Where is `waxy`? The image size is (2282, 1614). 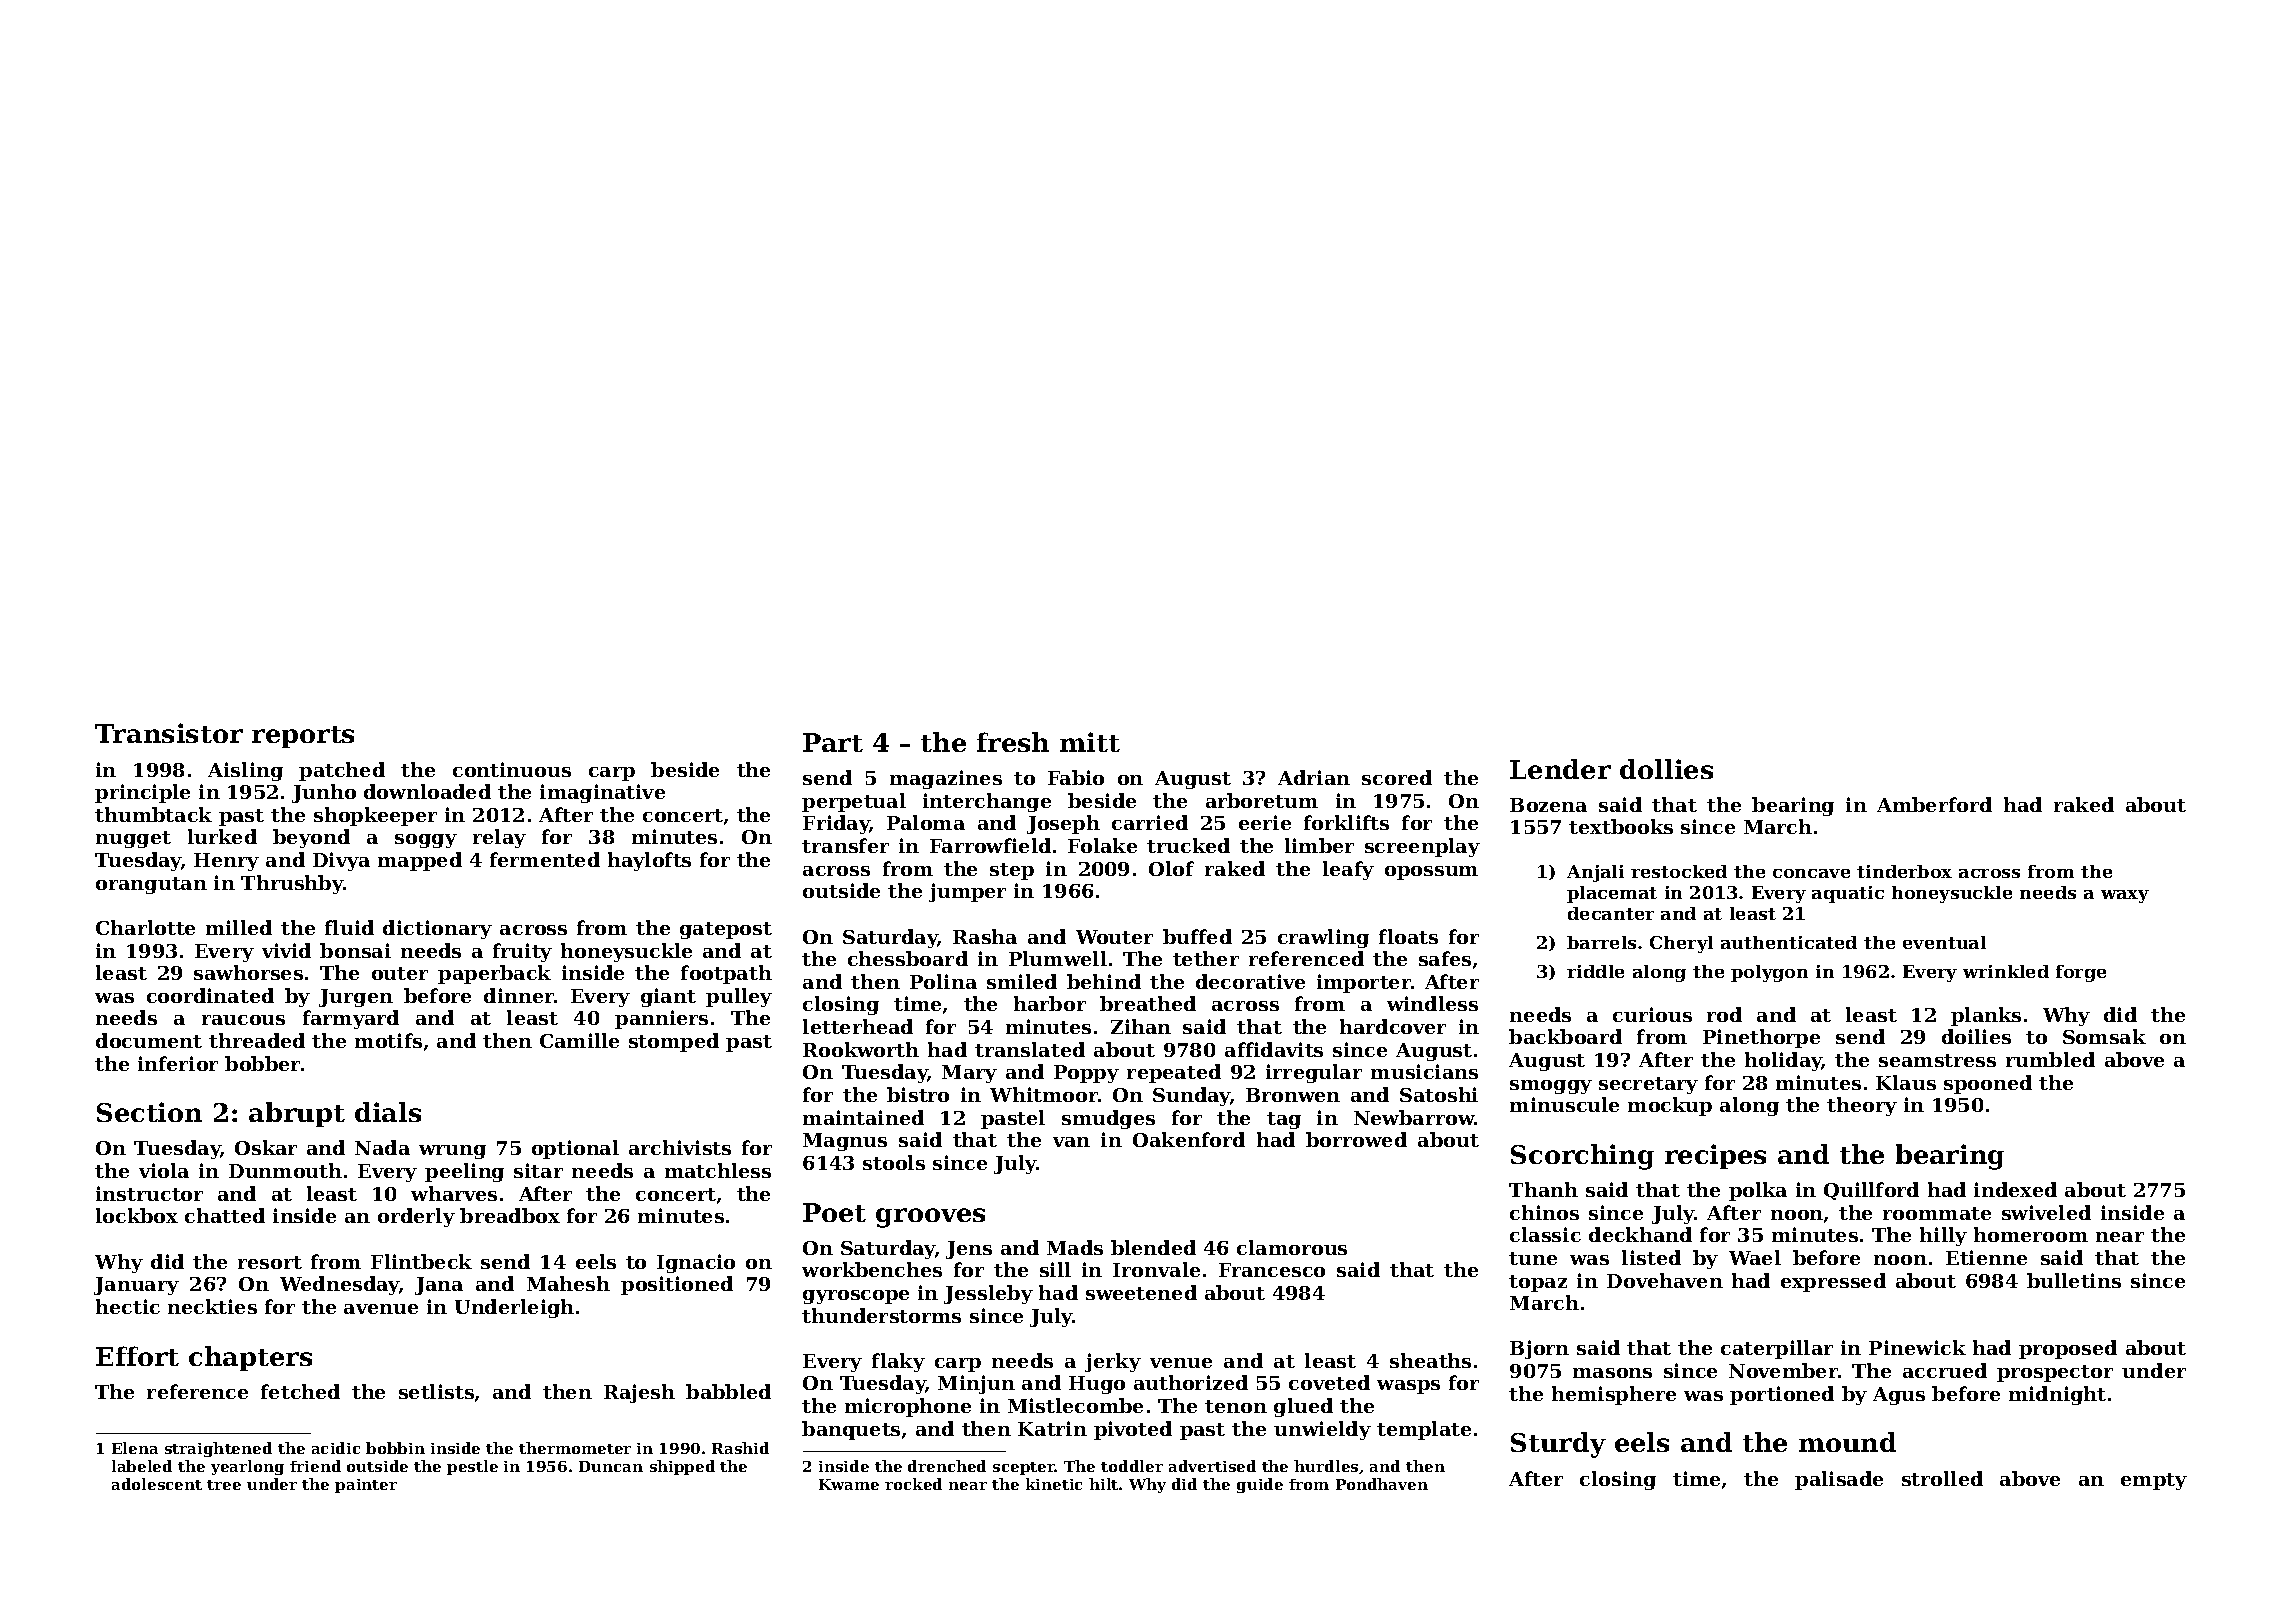 waxy is located at coordinates (2125, 896).
